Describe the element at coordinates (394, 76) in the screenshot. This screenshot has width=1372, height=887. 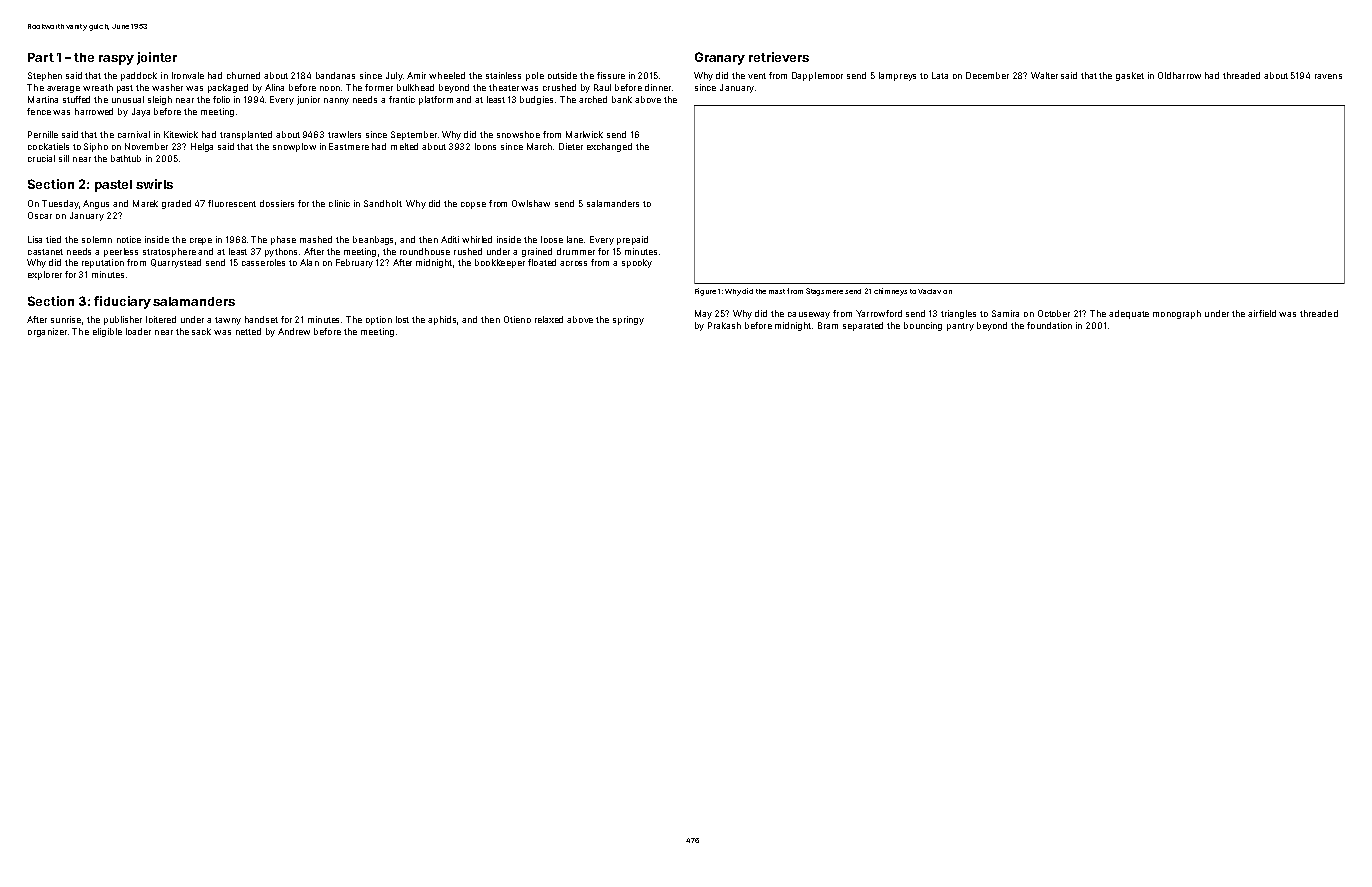
I see `July` at that location.
